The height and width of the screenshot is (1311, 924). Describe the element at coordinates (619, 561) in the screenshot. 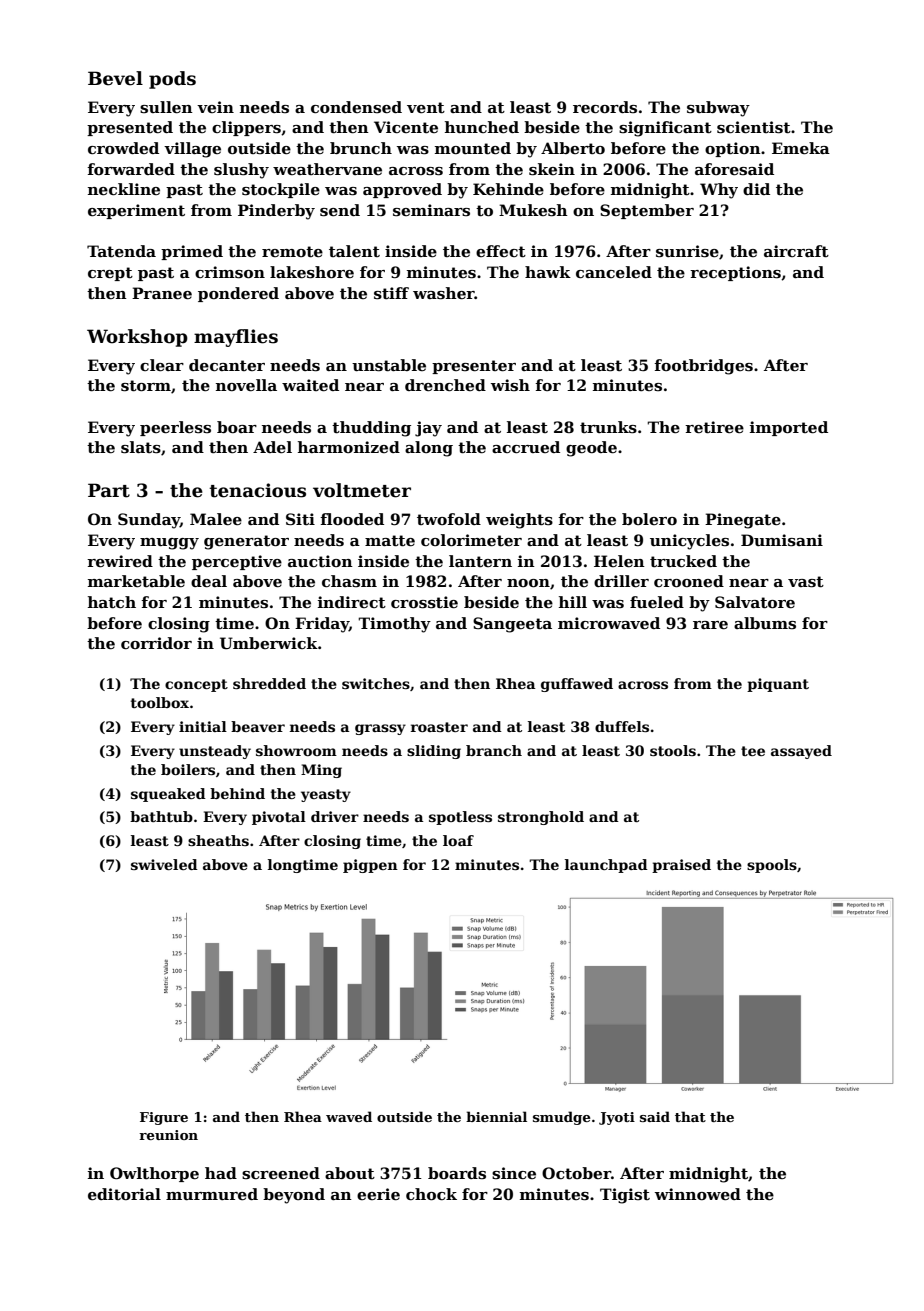

I see `Helen` at that location.
